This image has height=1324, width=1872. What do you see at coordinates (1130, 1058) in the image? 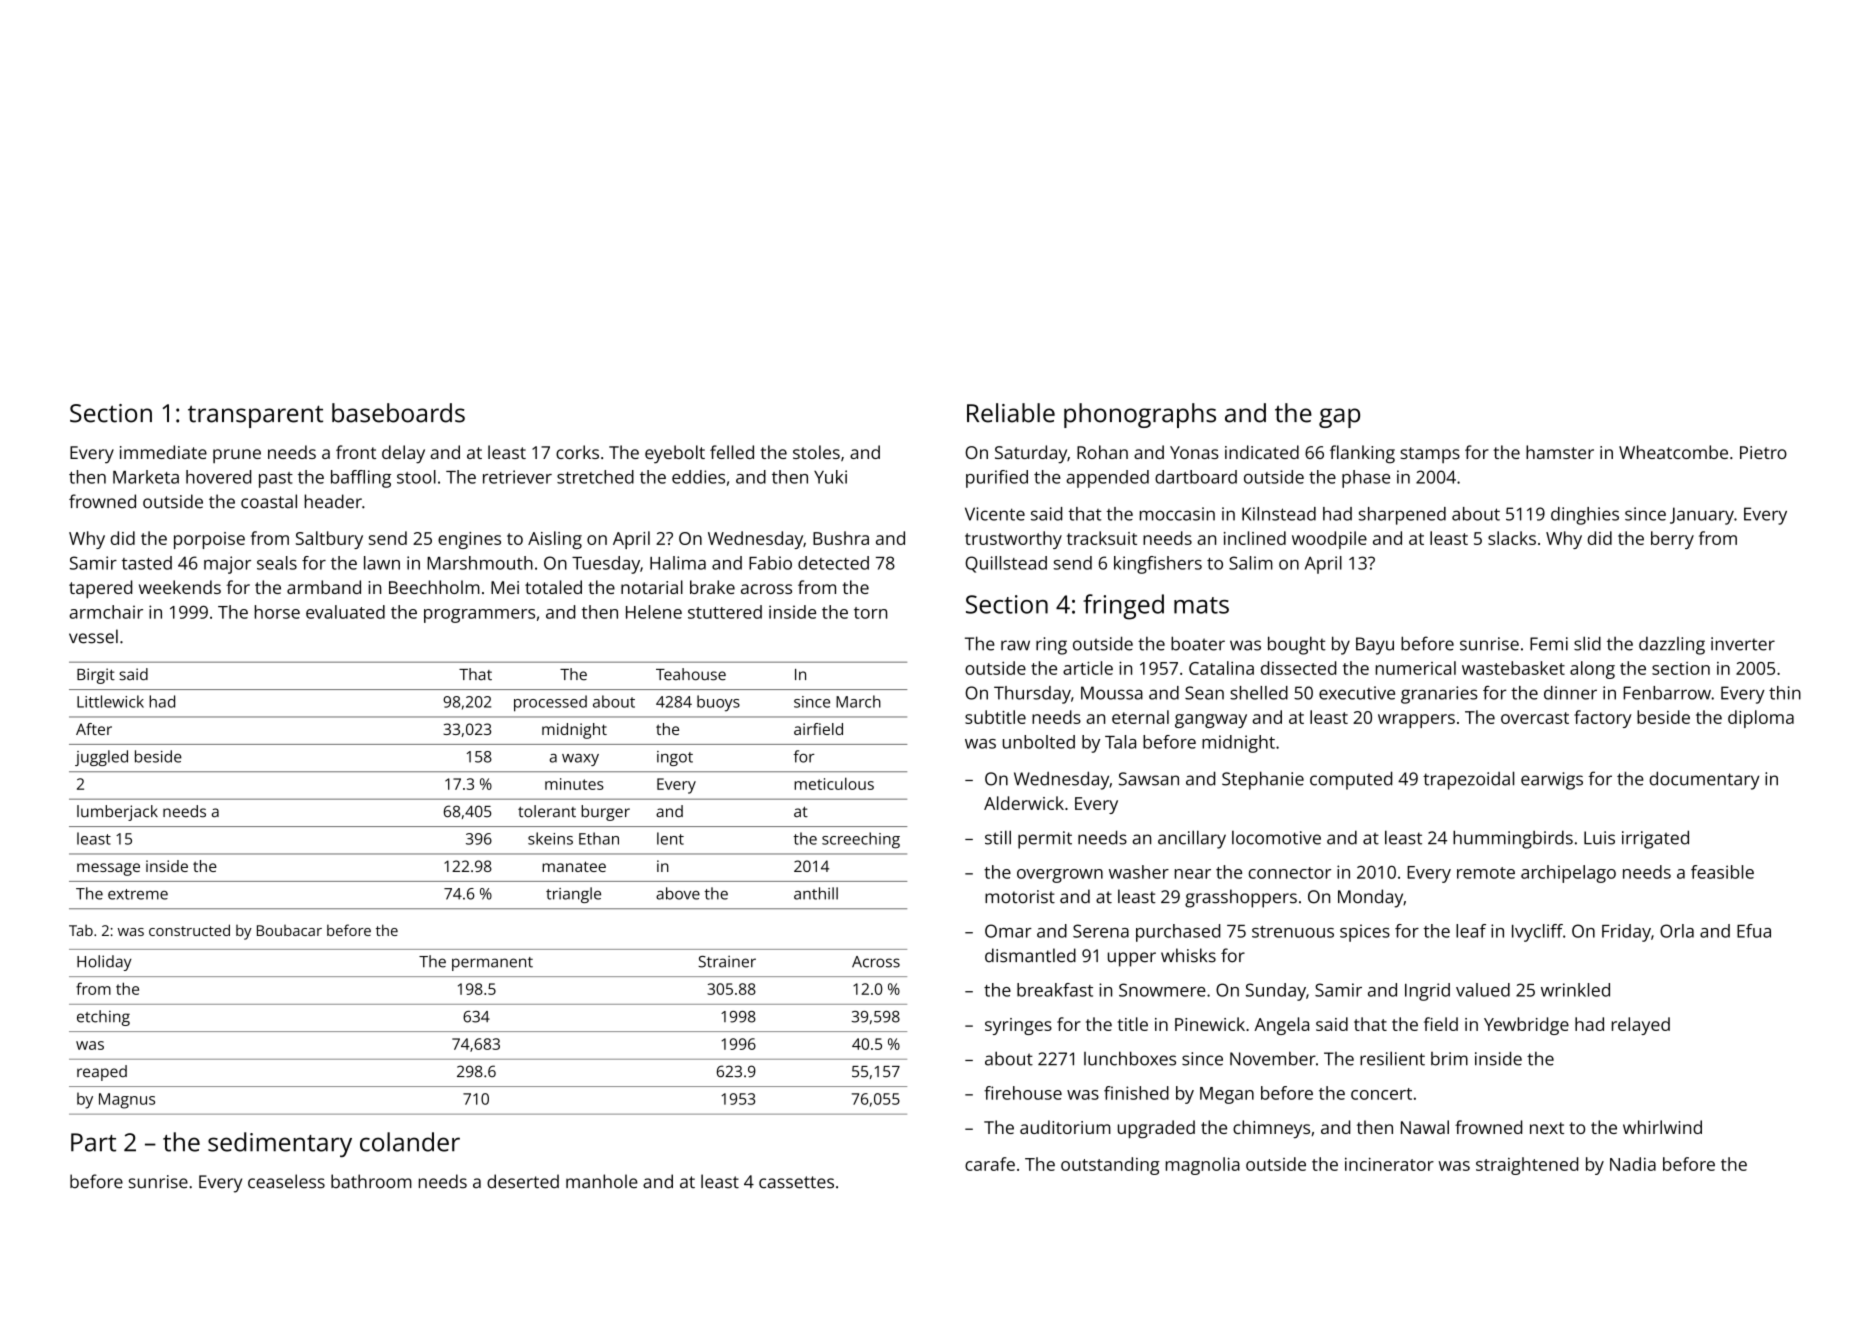
I see `lunchboxes` at bounding box center [1130, 1058].
